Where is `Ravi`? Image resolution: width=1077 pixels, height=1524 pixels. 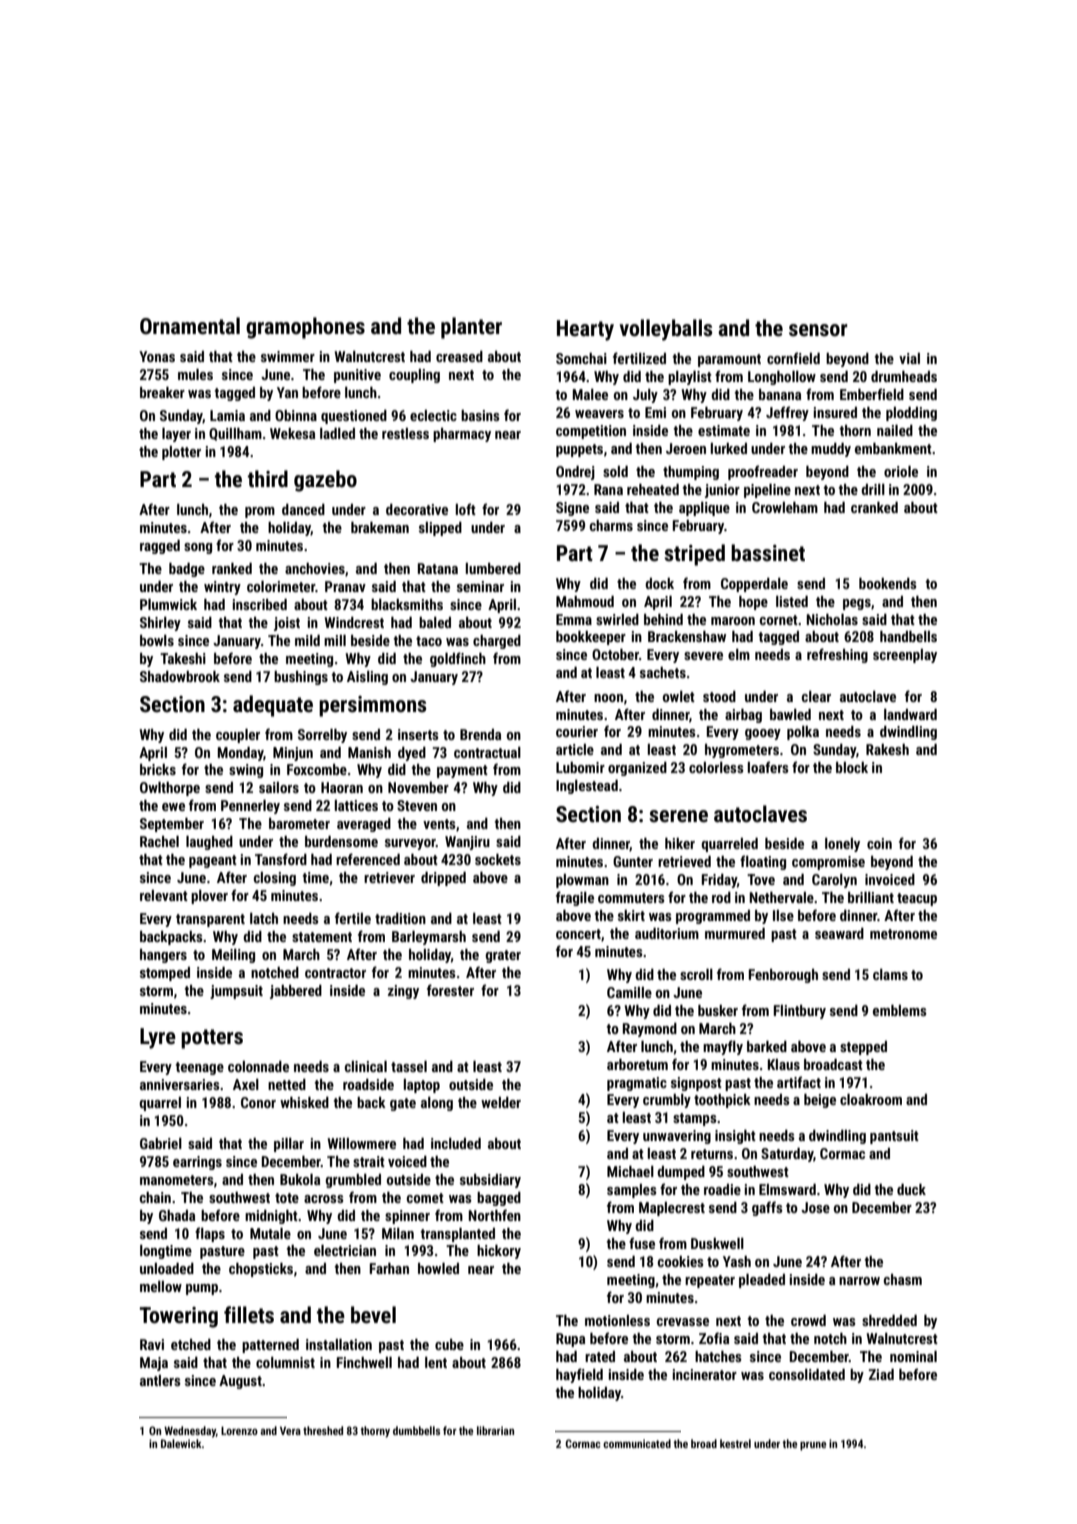 Ravi is located at coordinates (152, 1344).
